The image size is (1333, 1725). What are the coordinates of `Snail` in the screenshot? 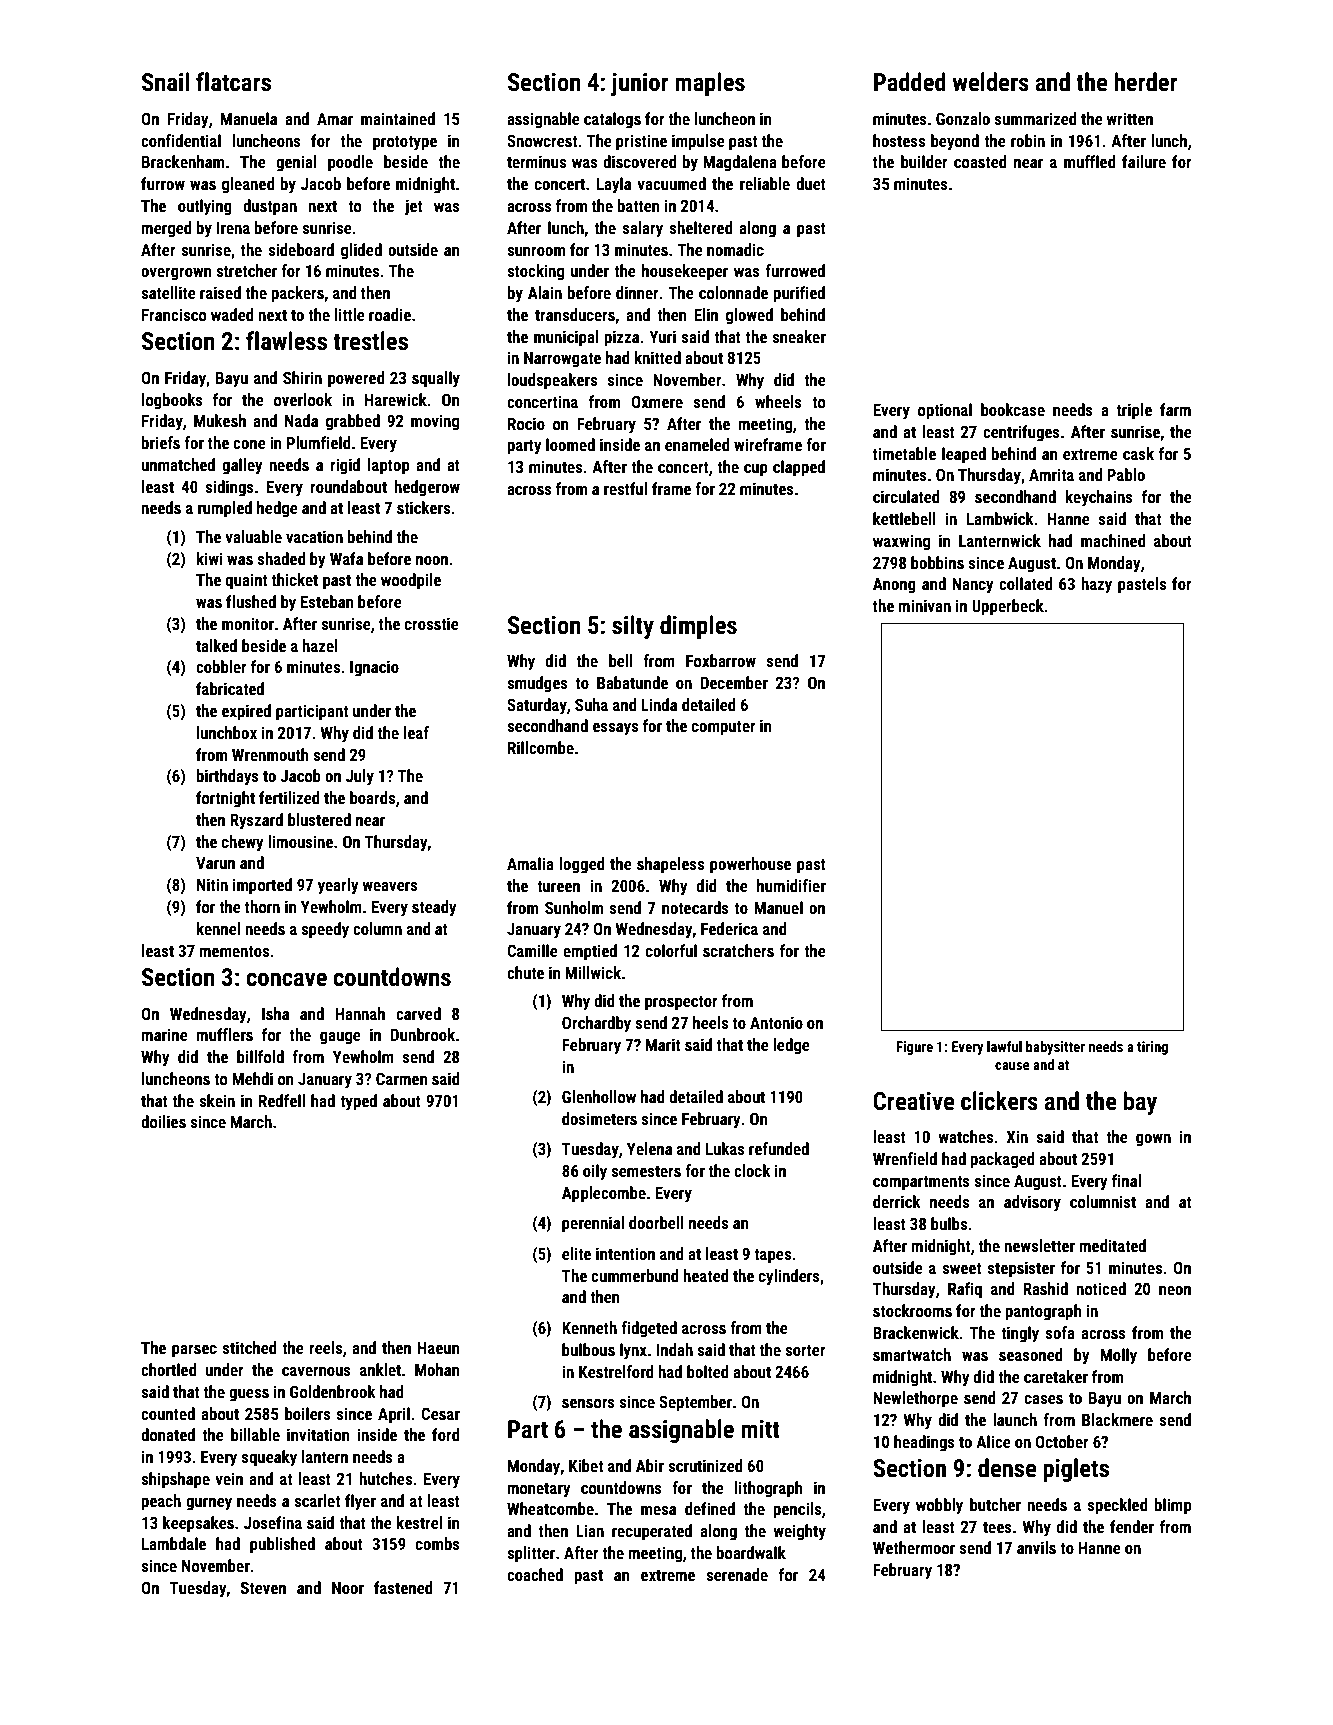 It's located at (165, 82).
